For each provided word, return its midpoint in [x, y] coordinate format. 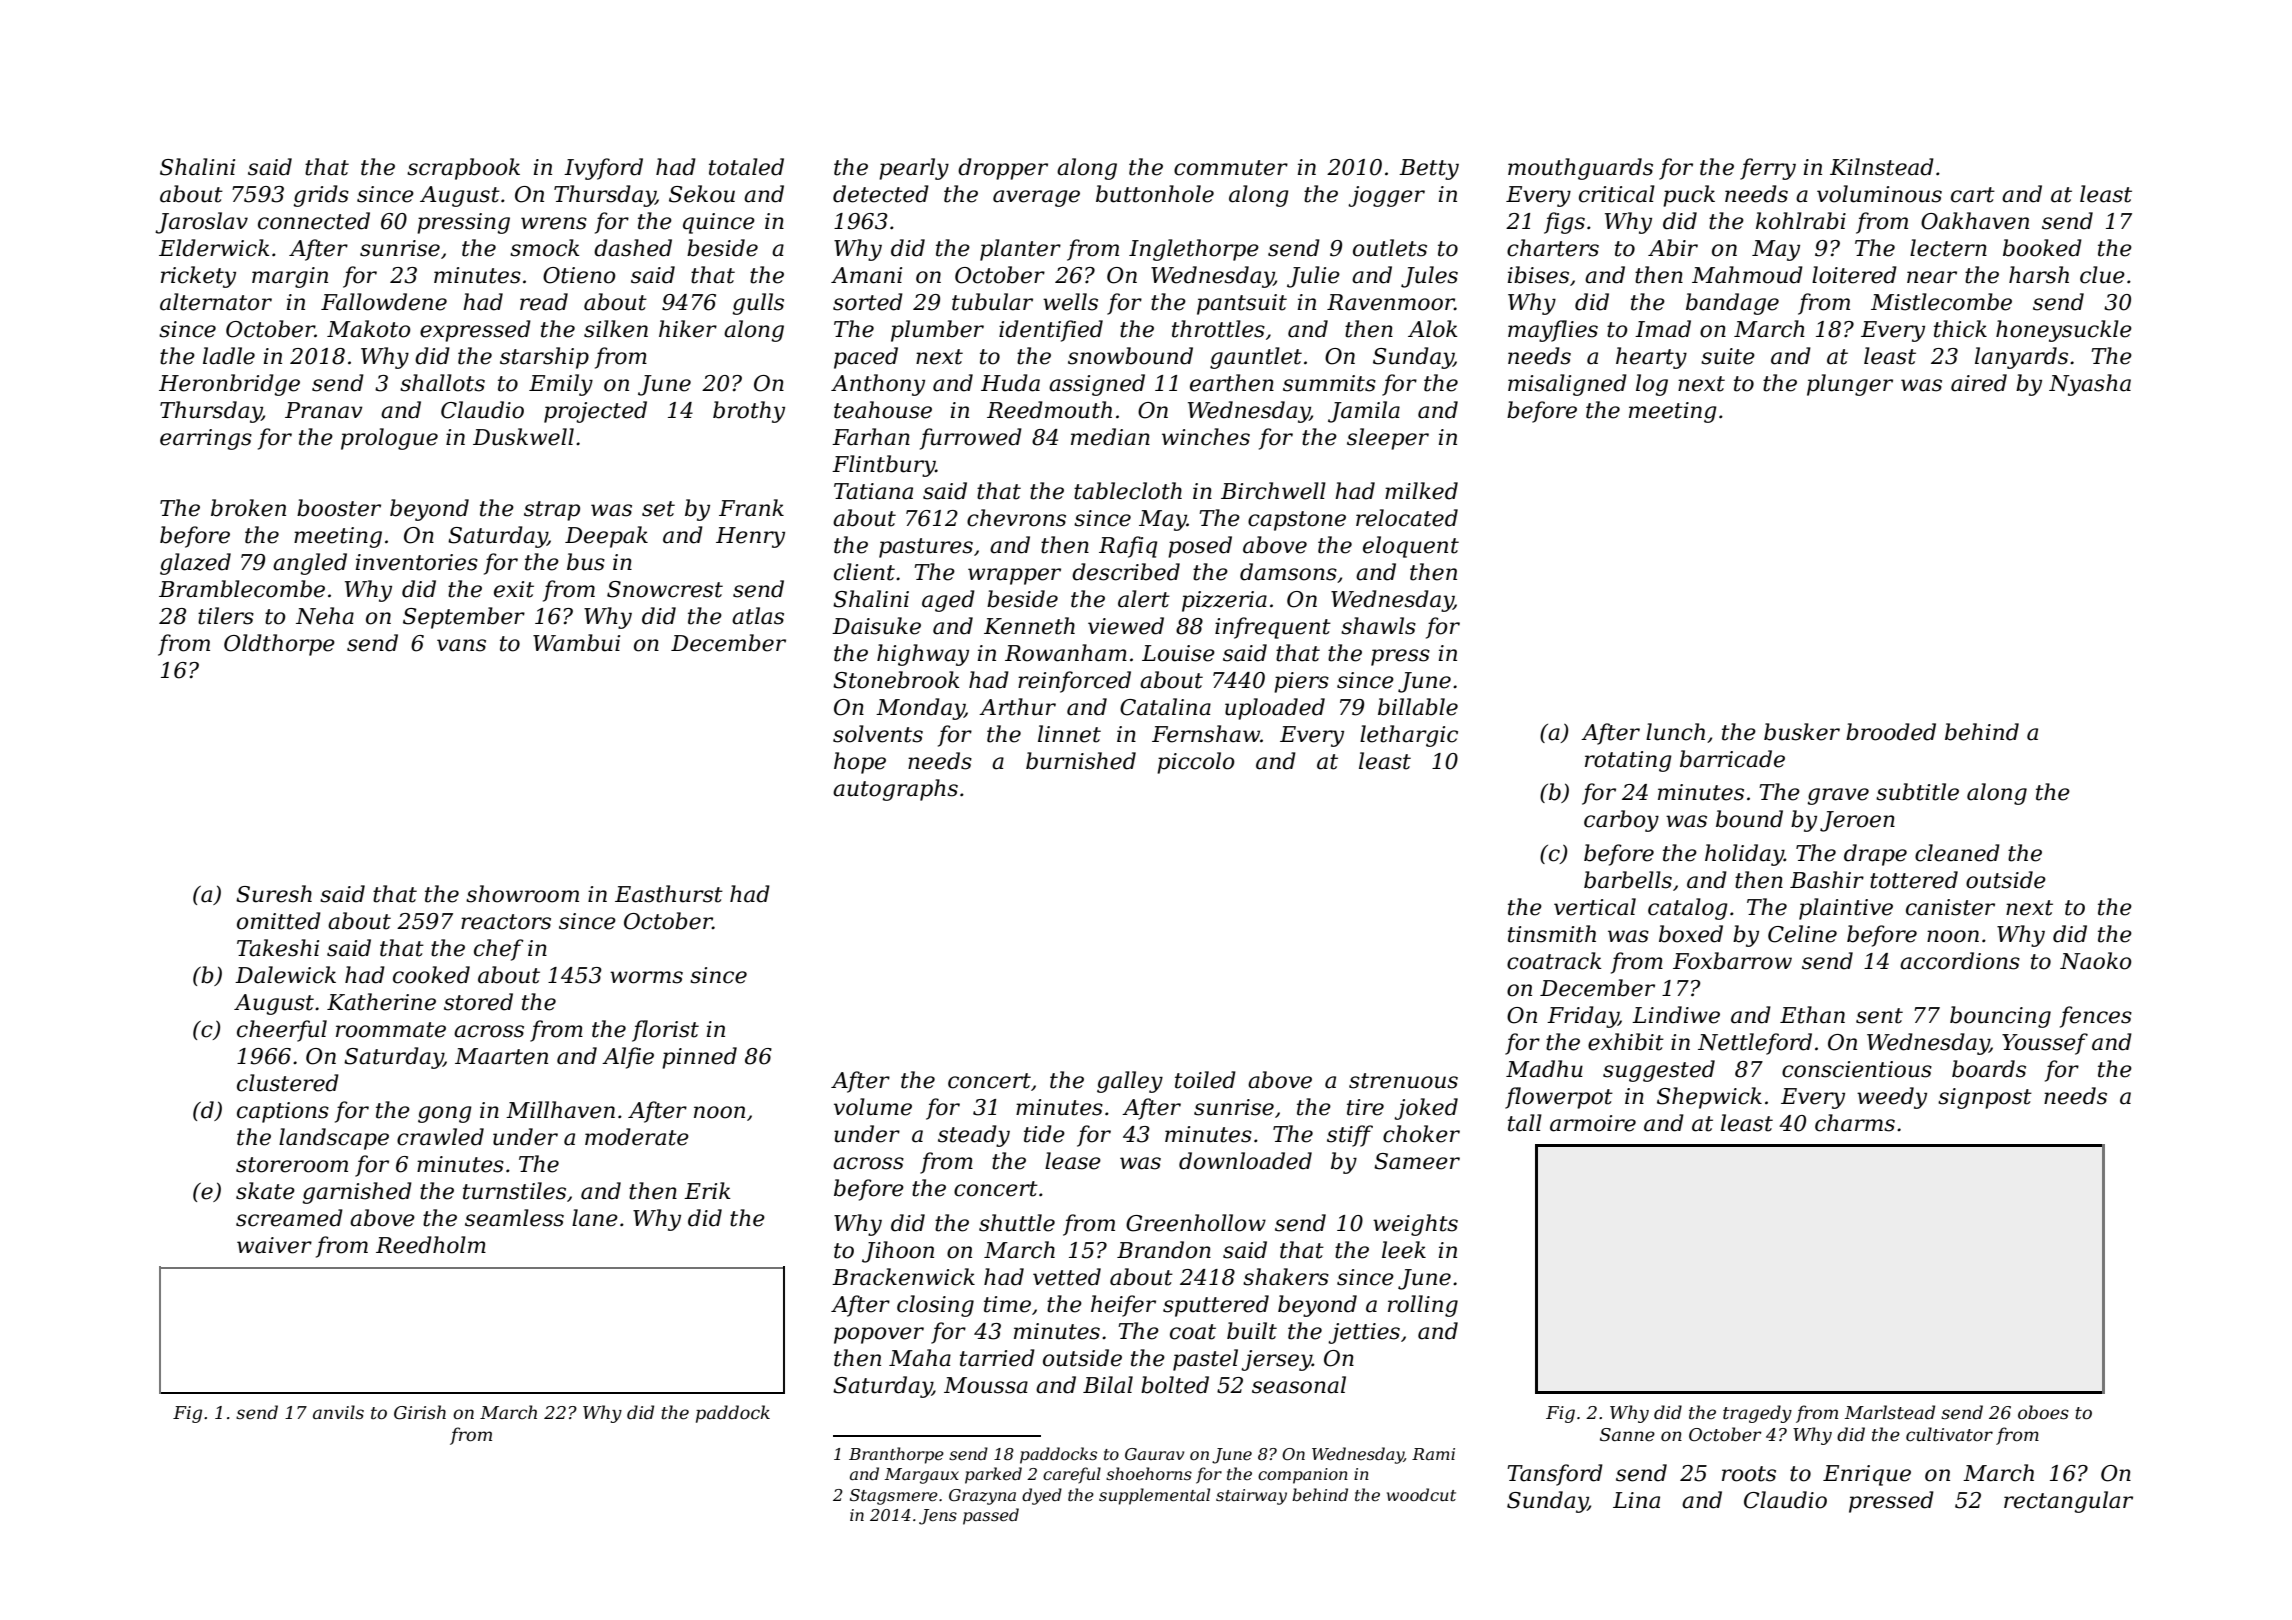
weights [1415, 1225]
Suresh [274, 894]
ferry [1768, 169]
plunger [1850, 385]
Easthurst [669, 894]
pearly [914, 169]
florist [665, 1031]
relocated [1407, 518]
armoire [1593, 1123]
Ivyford [603, 169]
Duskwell [523, 437]
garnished [357, 1193]
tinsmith [1552, 934]
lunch [1675, 732]
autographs [895, 790]
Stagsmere [894, 1497]
